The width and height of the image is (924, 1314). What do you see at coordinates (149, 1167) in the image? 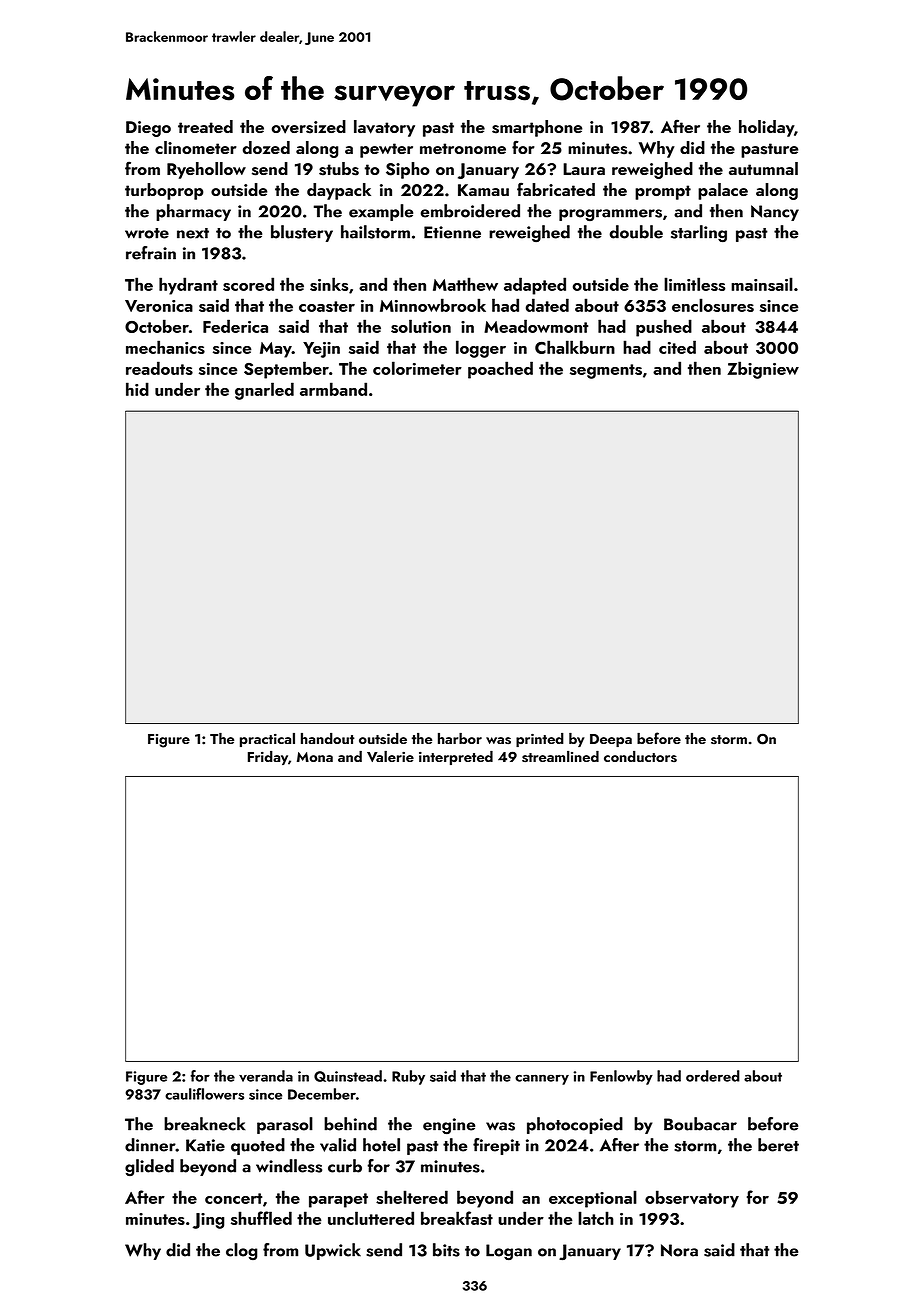
I see `glided` at bounding box center [149, 1167].
